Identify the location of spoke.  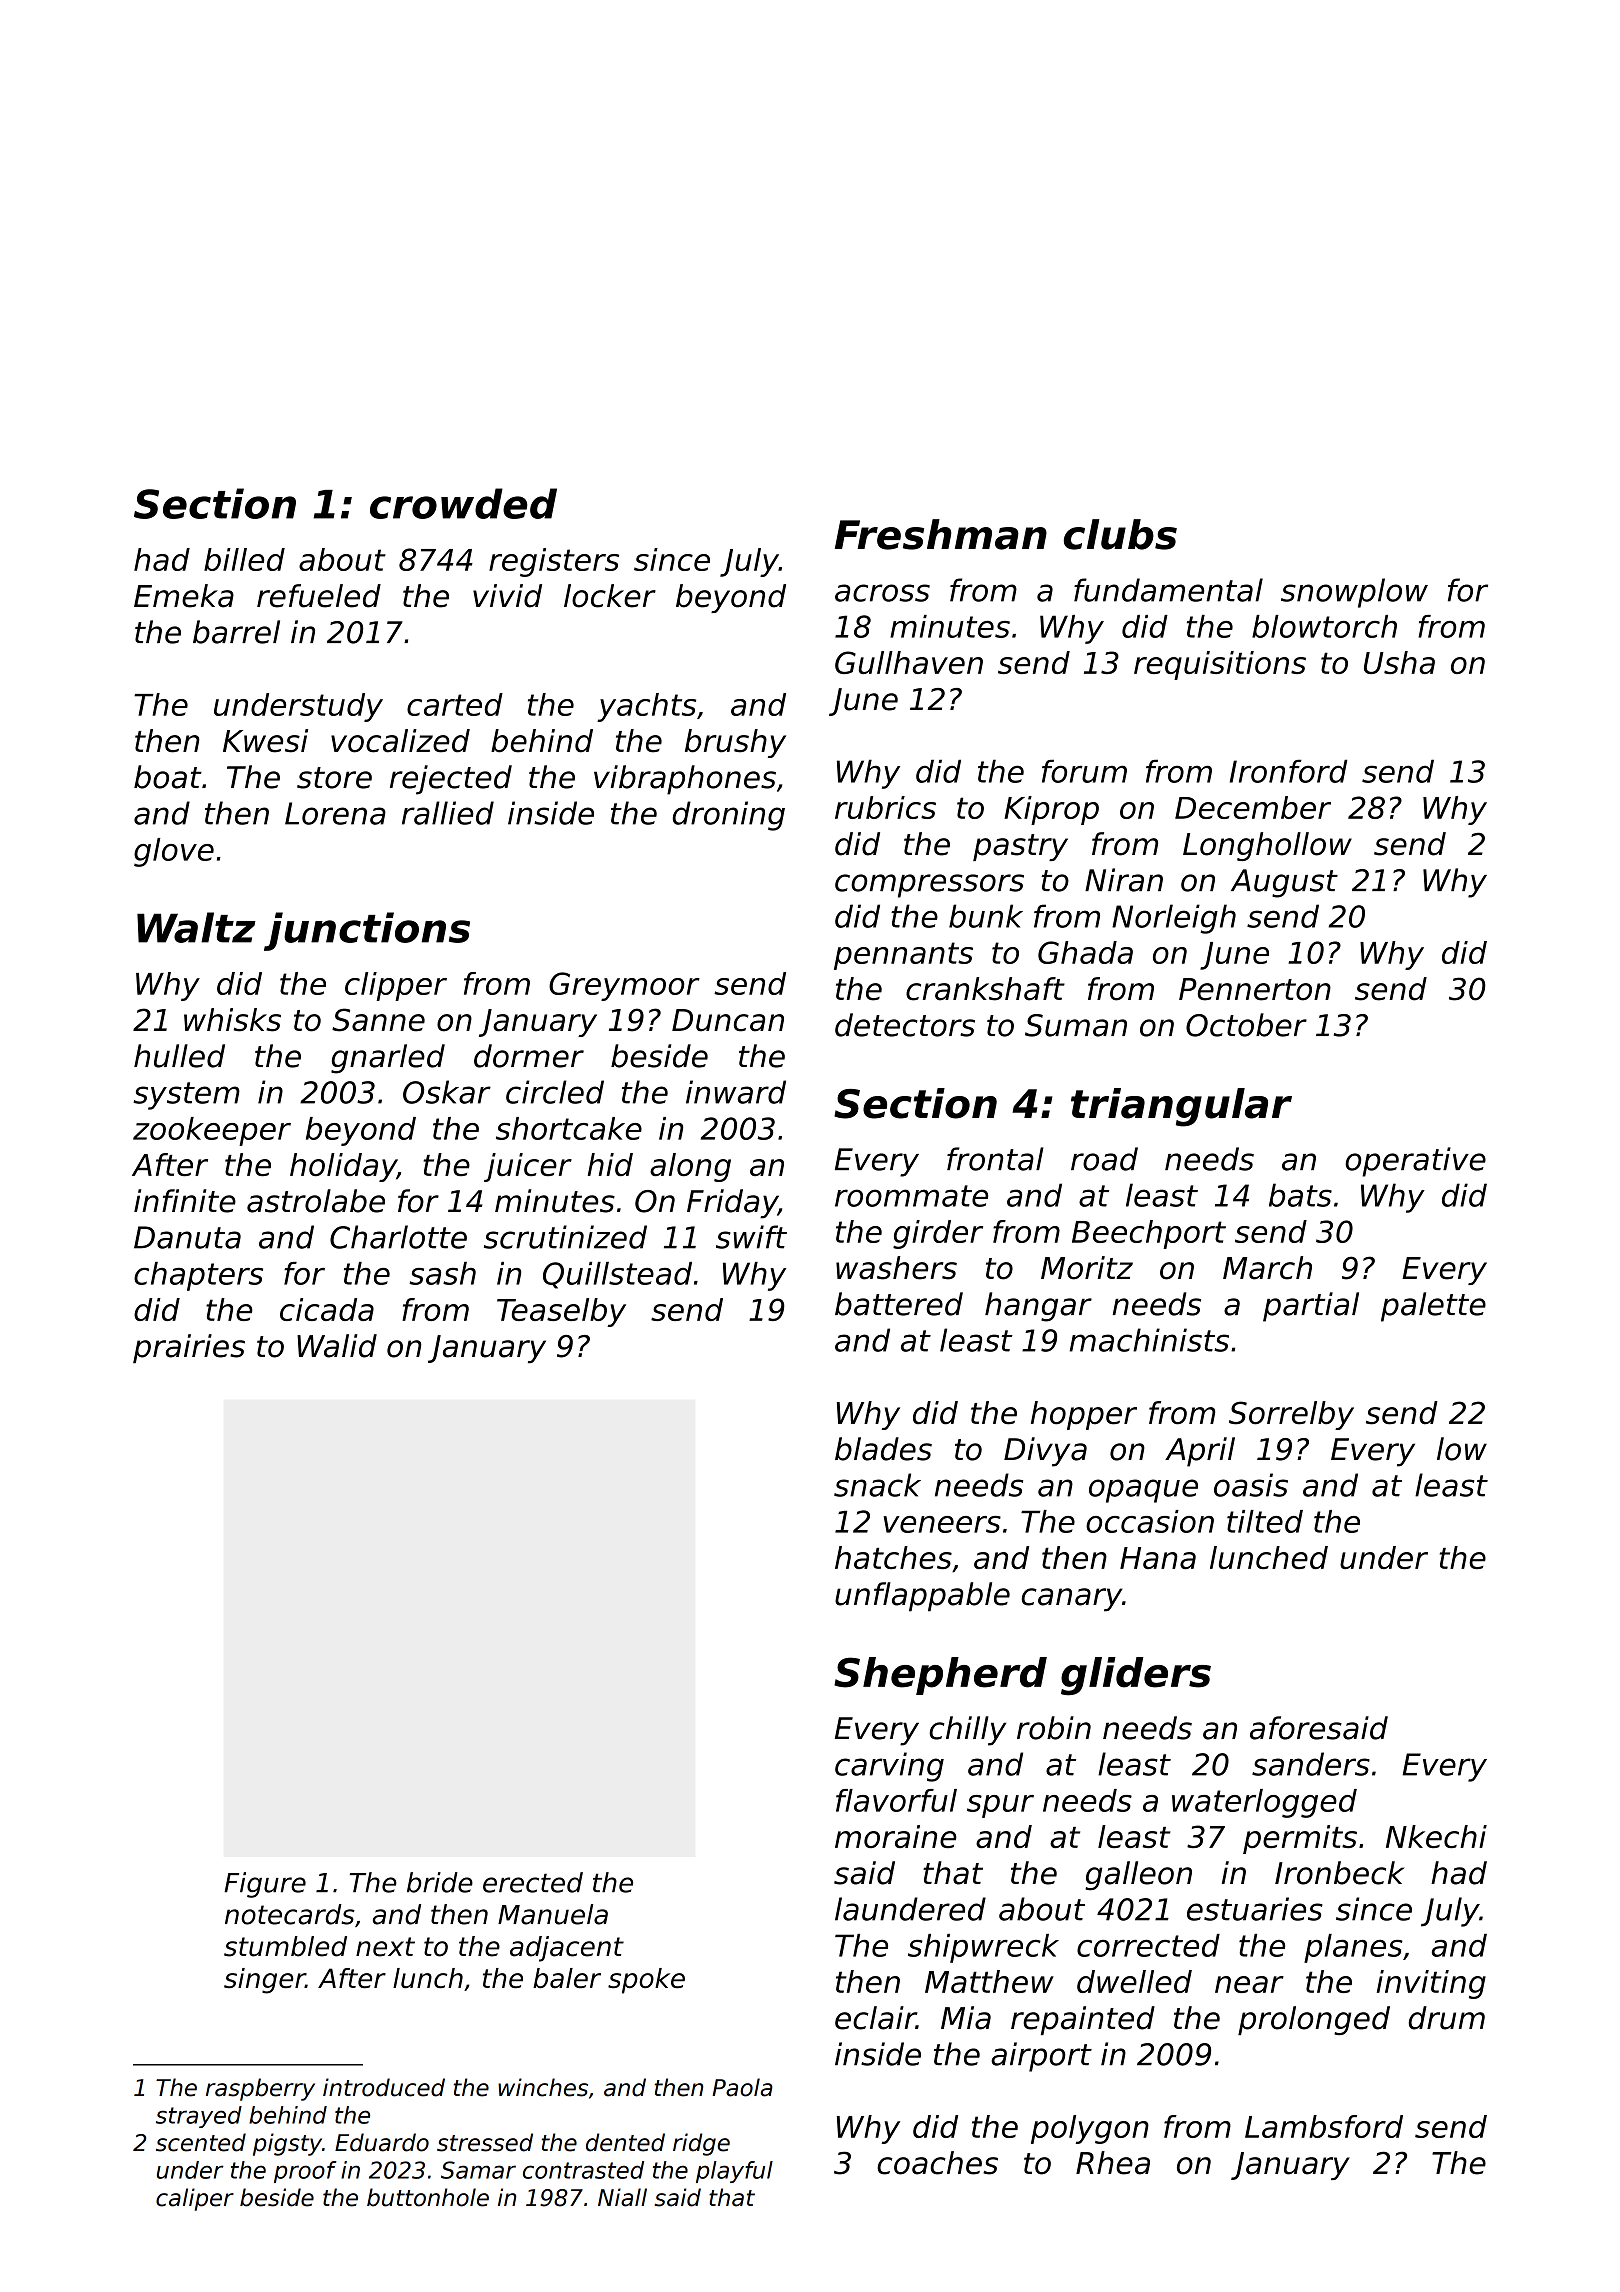
(646, 1981).
